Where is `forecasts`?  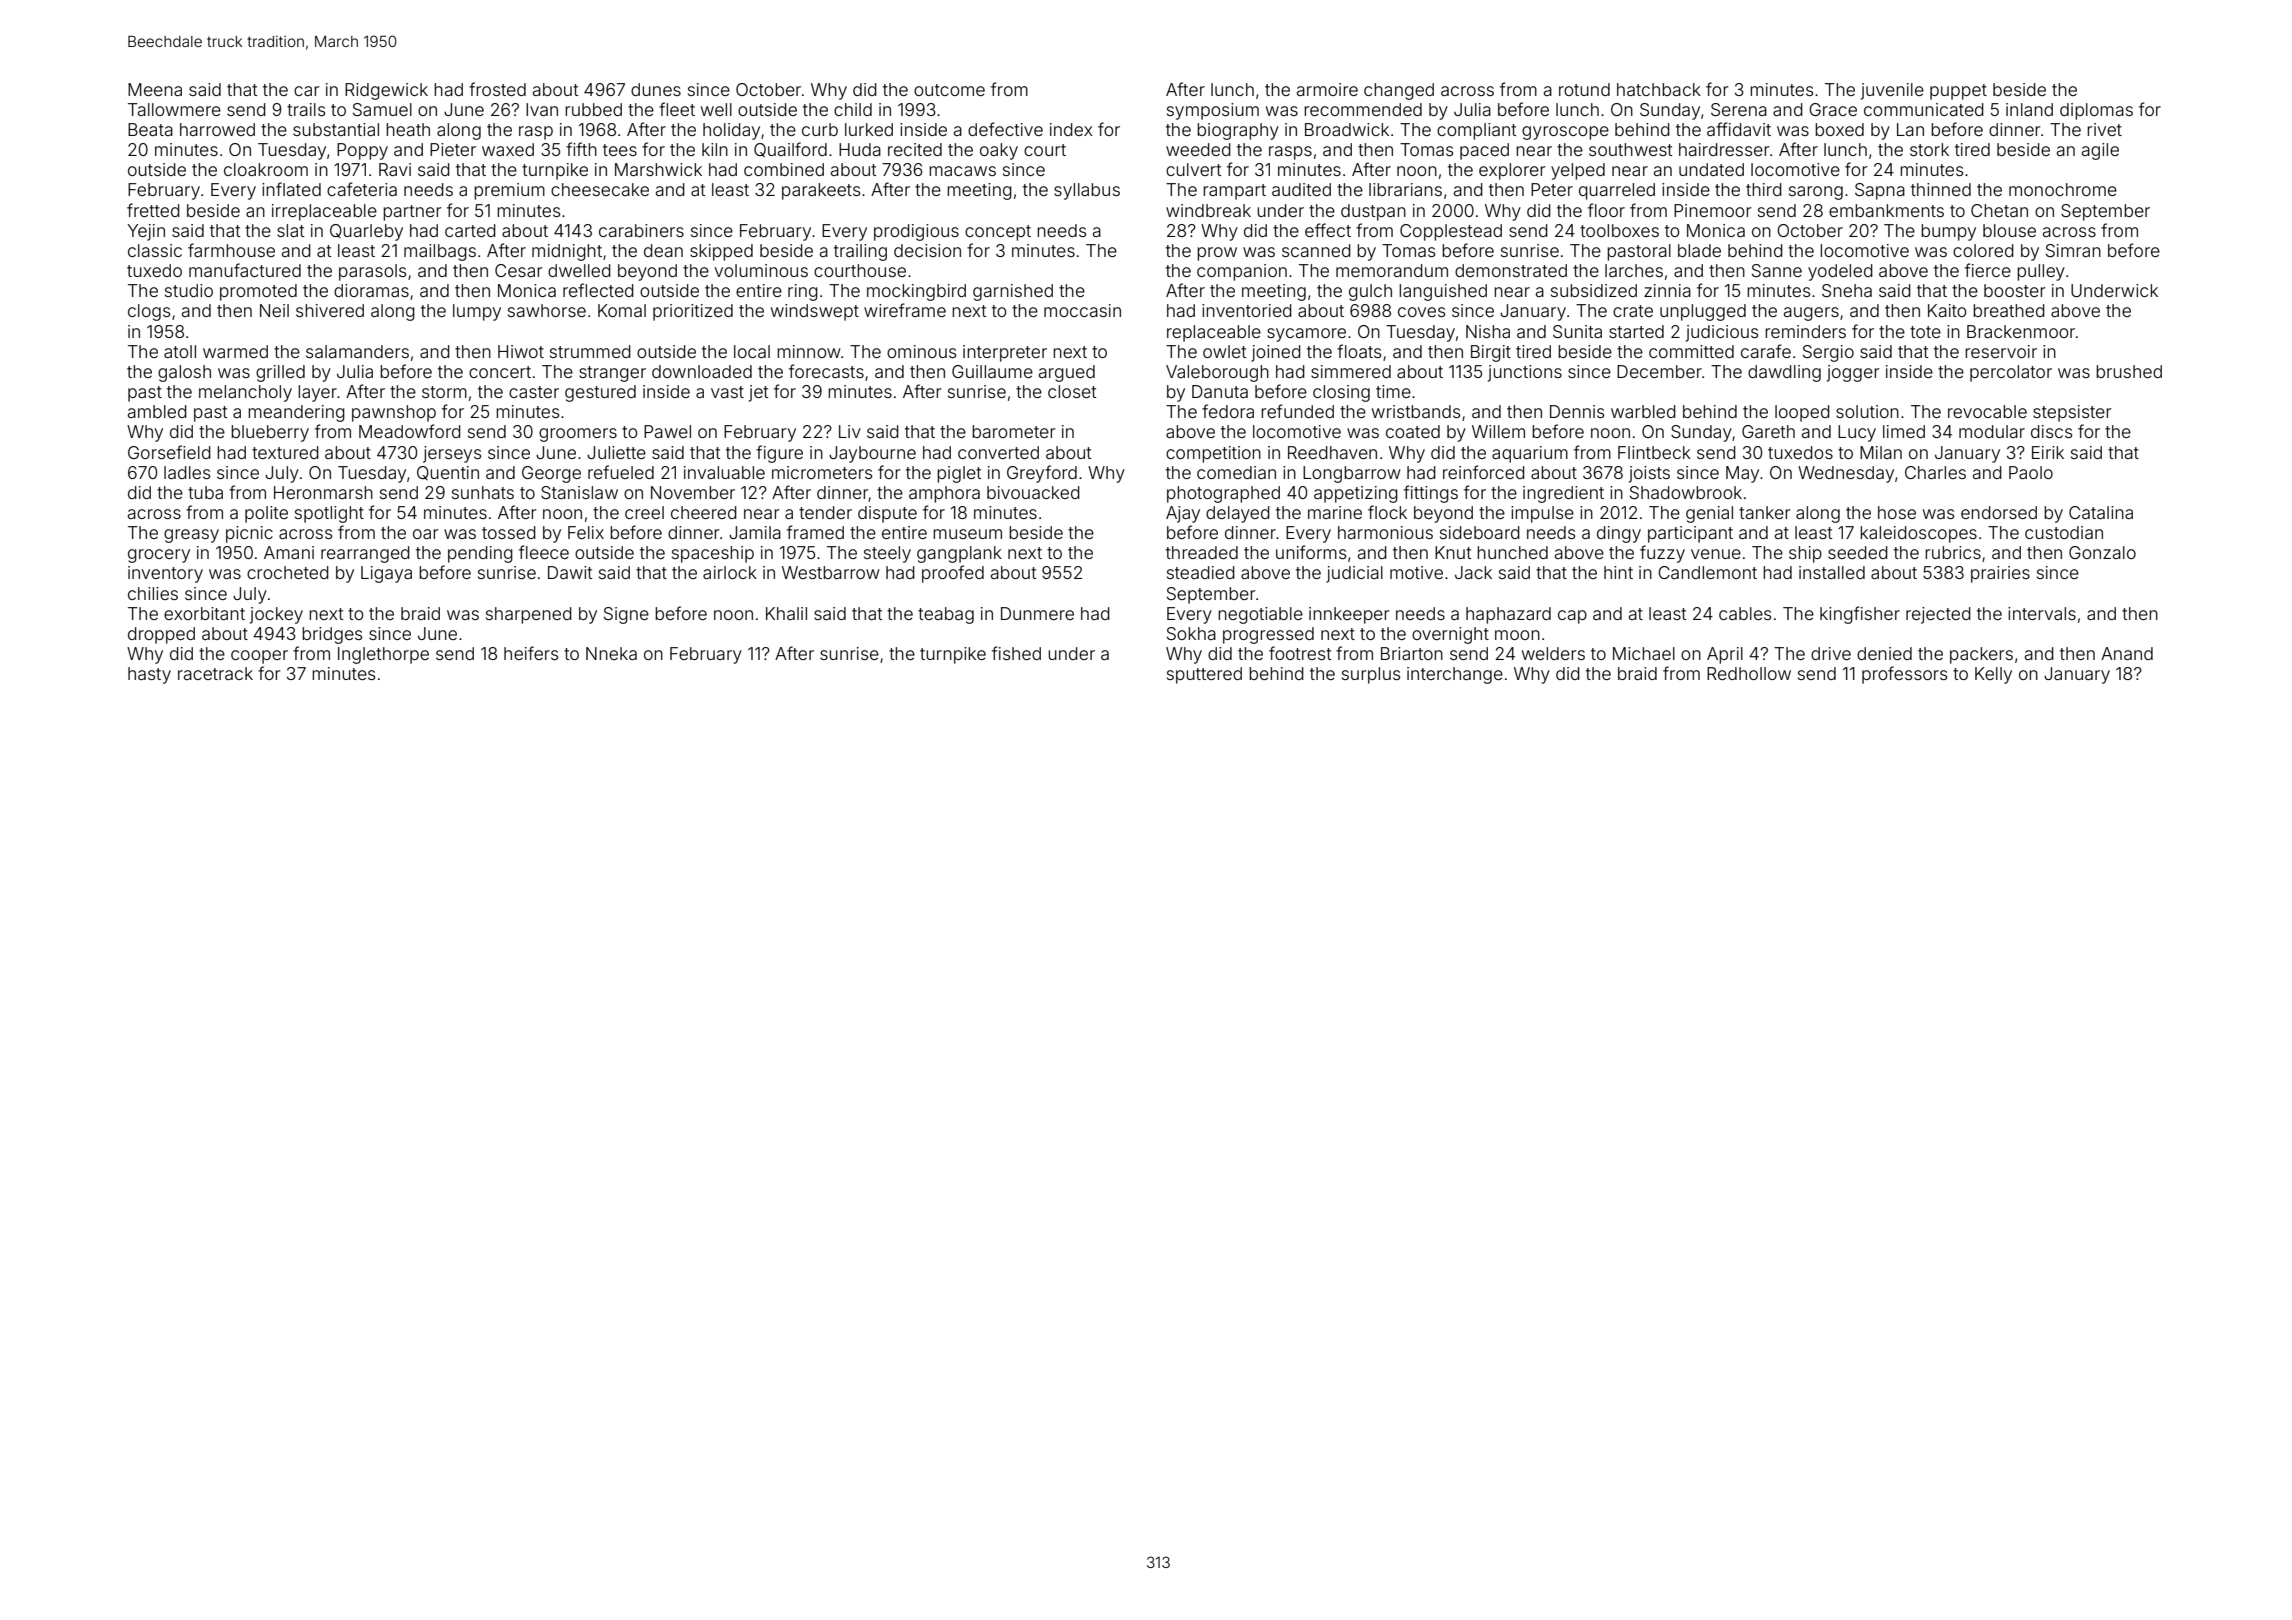
forecasts is located at coordinates (826, 371).
